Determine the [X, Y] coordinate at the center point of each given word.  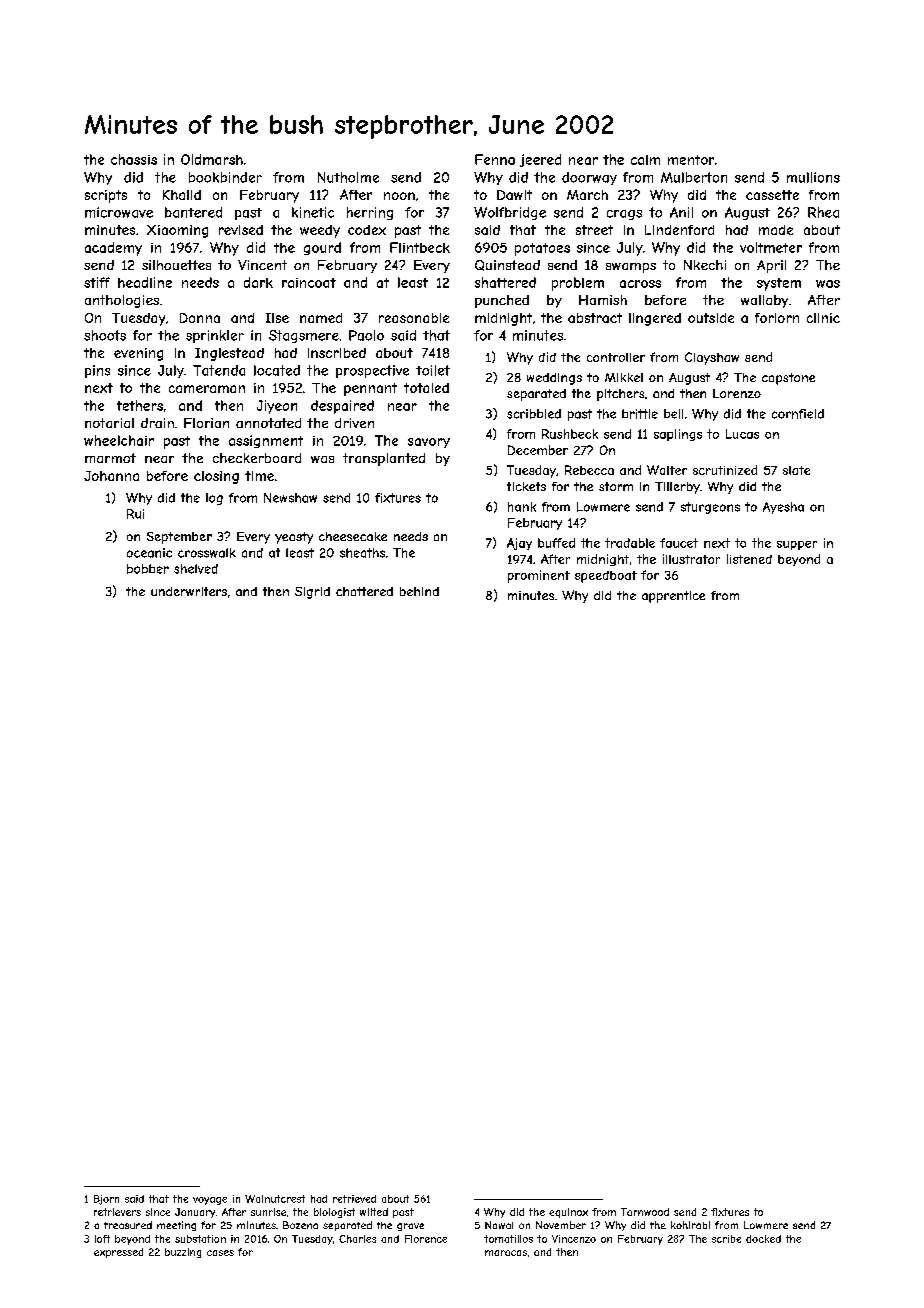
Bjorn [106, 1200]
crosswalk [207, 553]
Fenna [495, 159]
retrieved [354, 1199]
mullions [813, 177]
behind [419, 591]
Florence [426, 1239]
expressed [118, 1253]
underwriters [189, 591]
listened [749, 559]
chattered [364, 591]
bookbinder [225, 177]
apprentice [673, 597]
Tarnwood [645, 1212]
